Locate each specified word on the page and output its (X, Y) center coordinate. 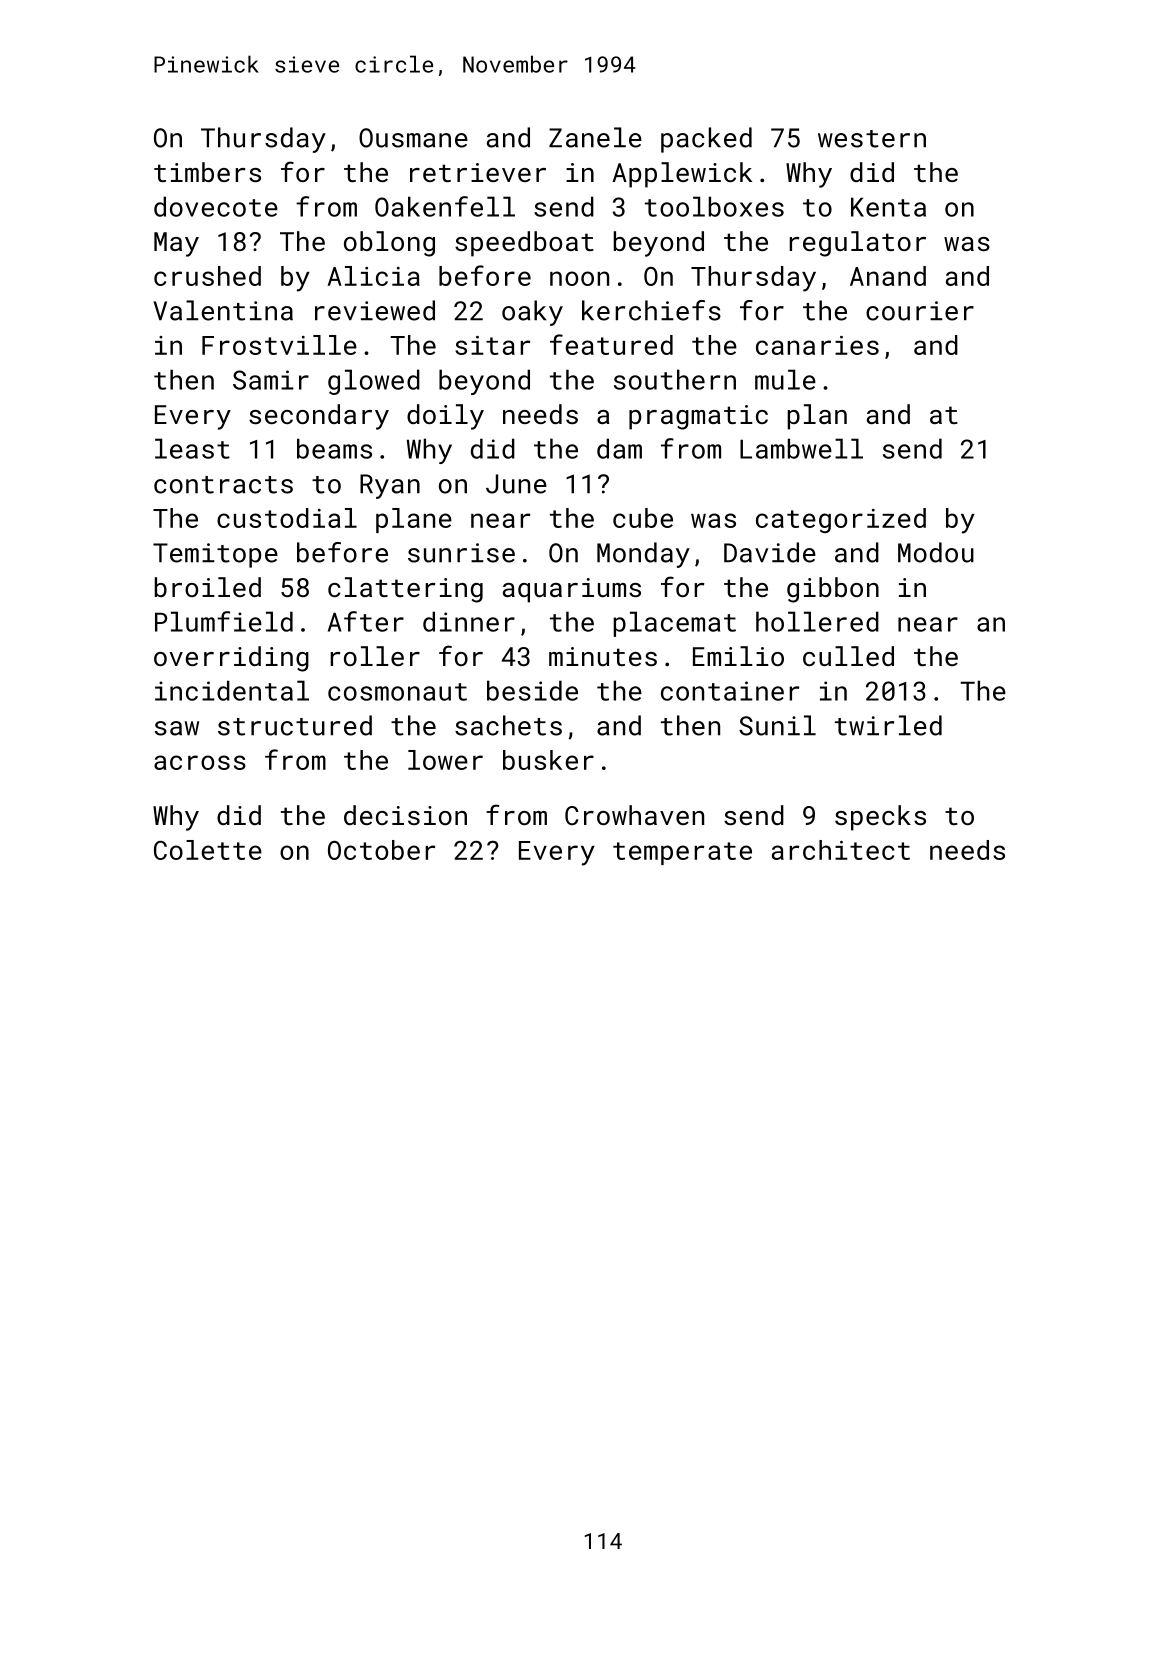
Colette (208, 850)
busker (548, 760)
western (872, 139)
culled (848, 656)
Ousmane (413, 138)
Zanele (595, 137)
